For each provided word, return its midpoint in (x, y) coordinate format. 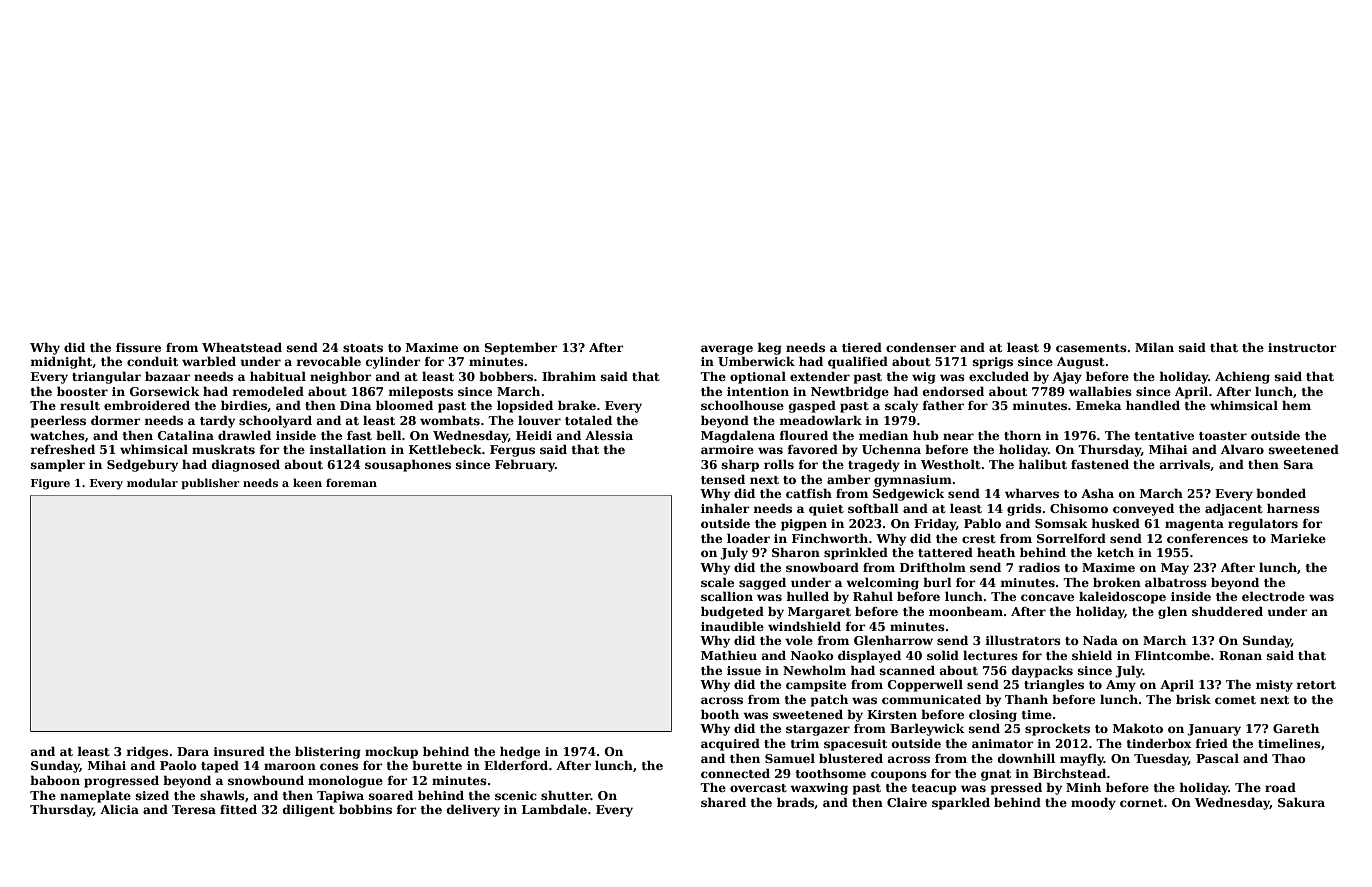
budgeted (732, 612)
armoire (727, 449)
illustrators (1023, 640)
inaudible (732, 626)
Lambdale (554, 809)
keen (307, 482)
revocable (328, 361)
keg (769, 348)
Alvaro (1242, 449)
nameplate (95, 796)
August (1081, 363)
